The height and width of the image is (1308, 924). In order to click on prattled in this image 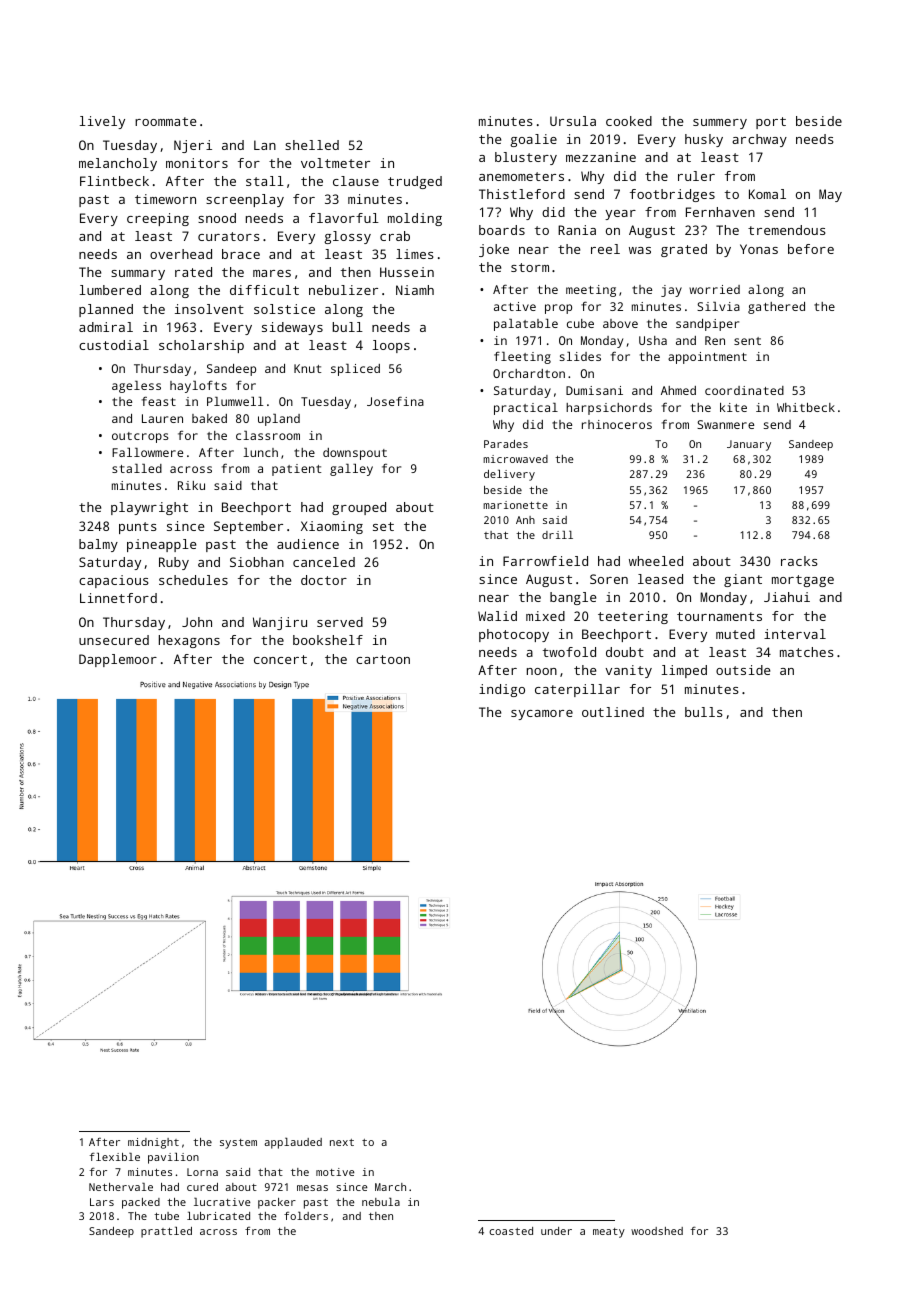, I will do `click(166, 1232)`.
